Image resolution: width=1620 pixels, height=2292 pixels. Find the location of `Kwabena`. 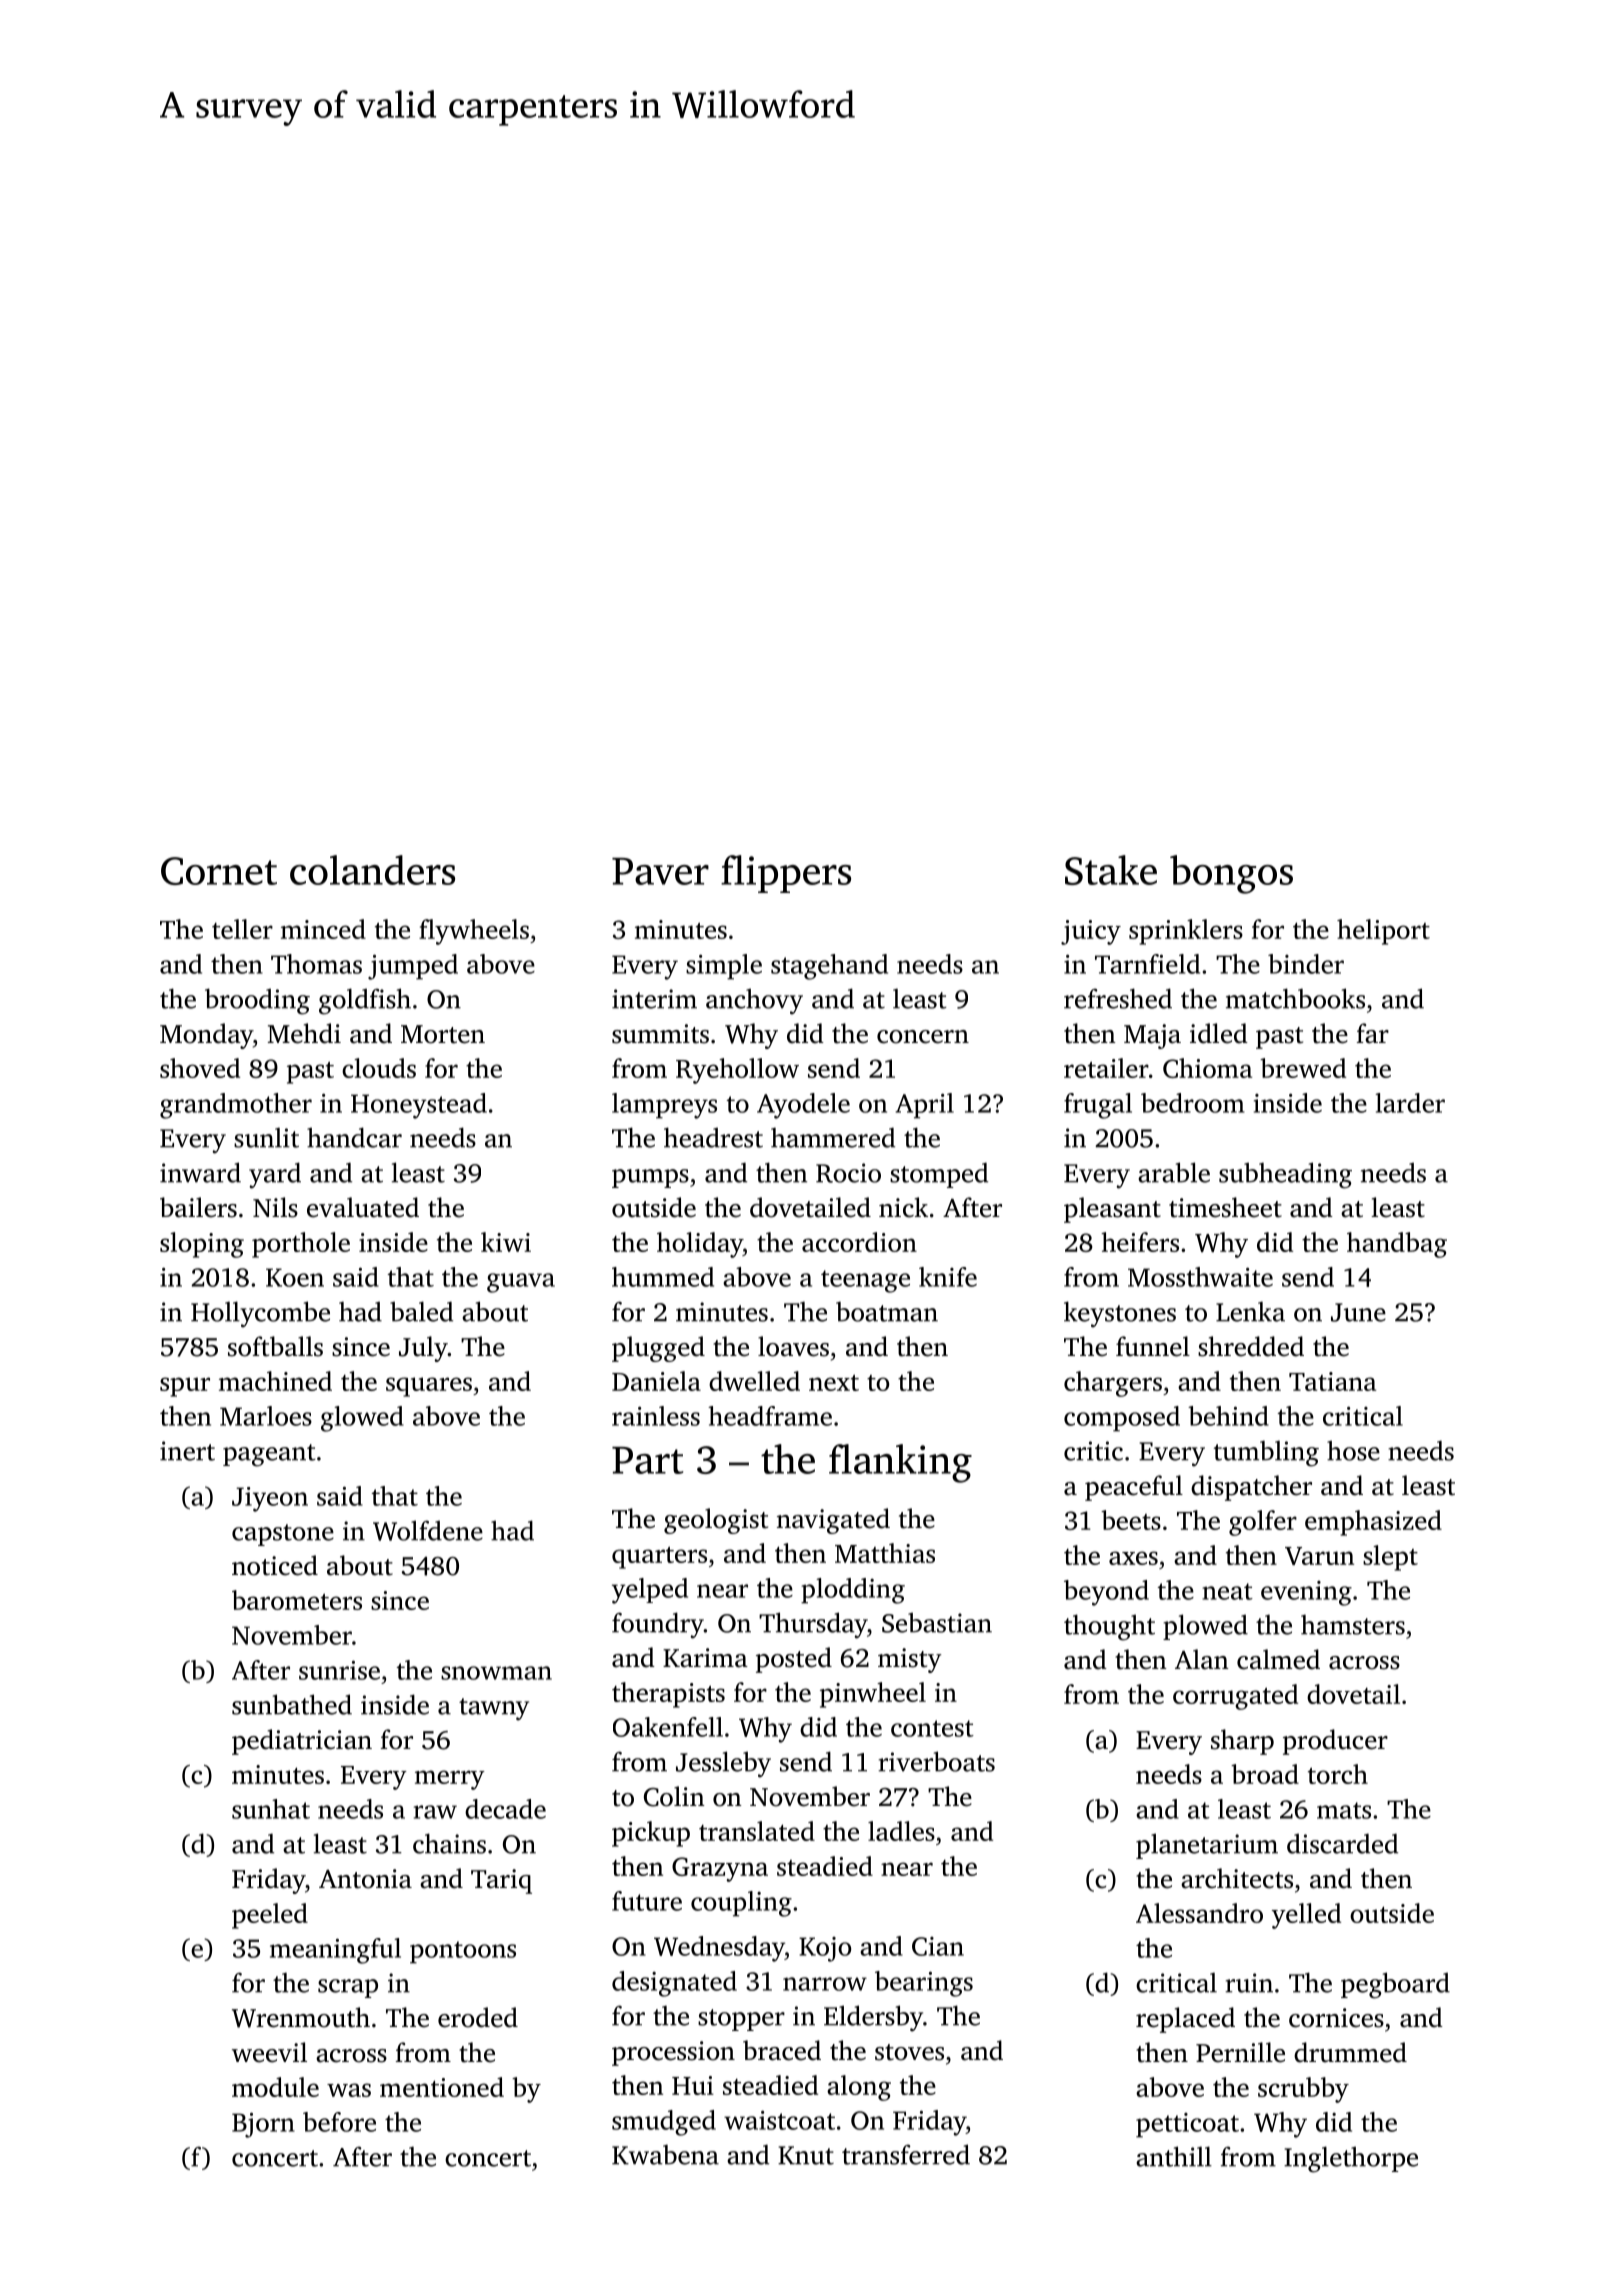

Kwabena is located at coordinates (665, 2154).
